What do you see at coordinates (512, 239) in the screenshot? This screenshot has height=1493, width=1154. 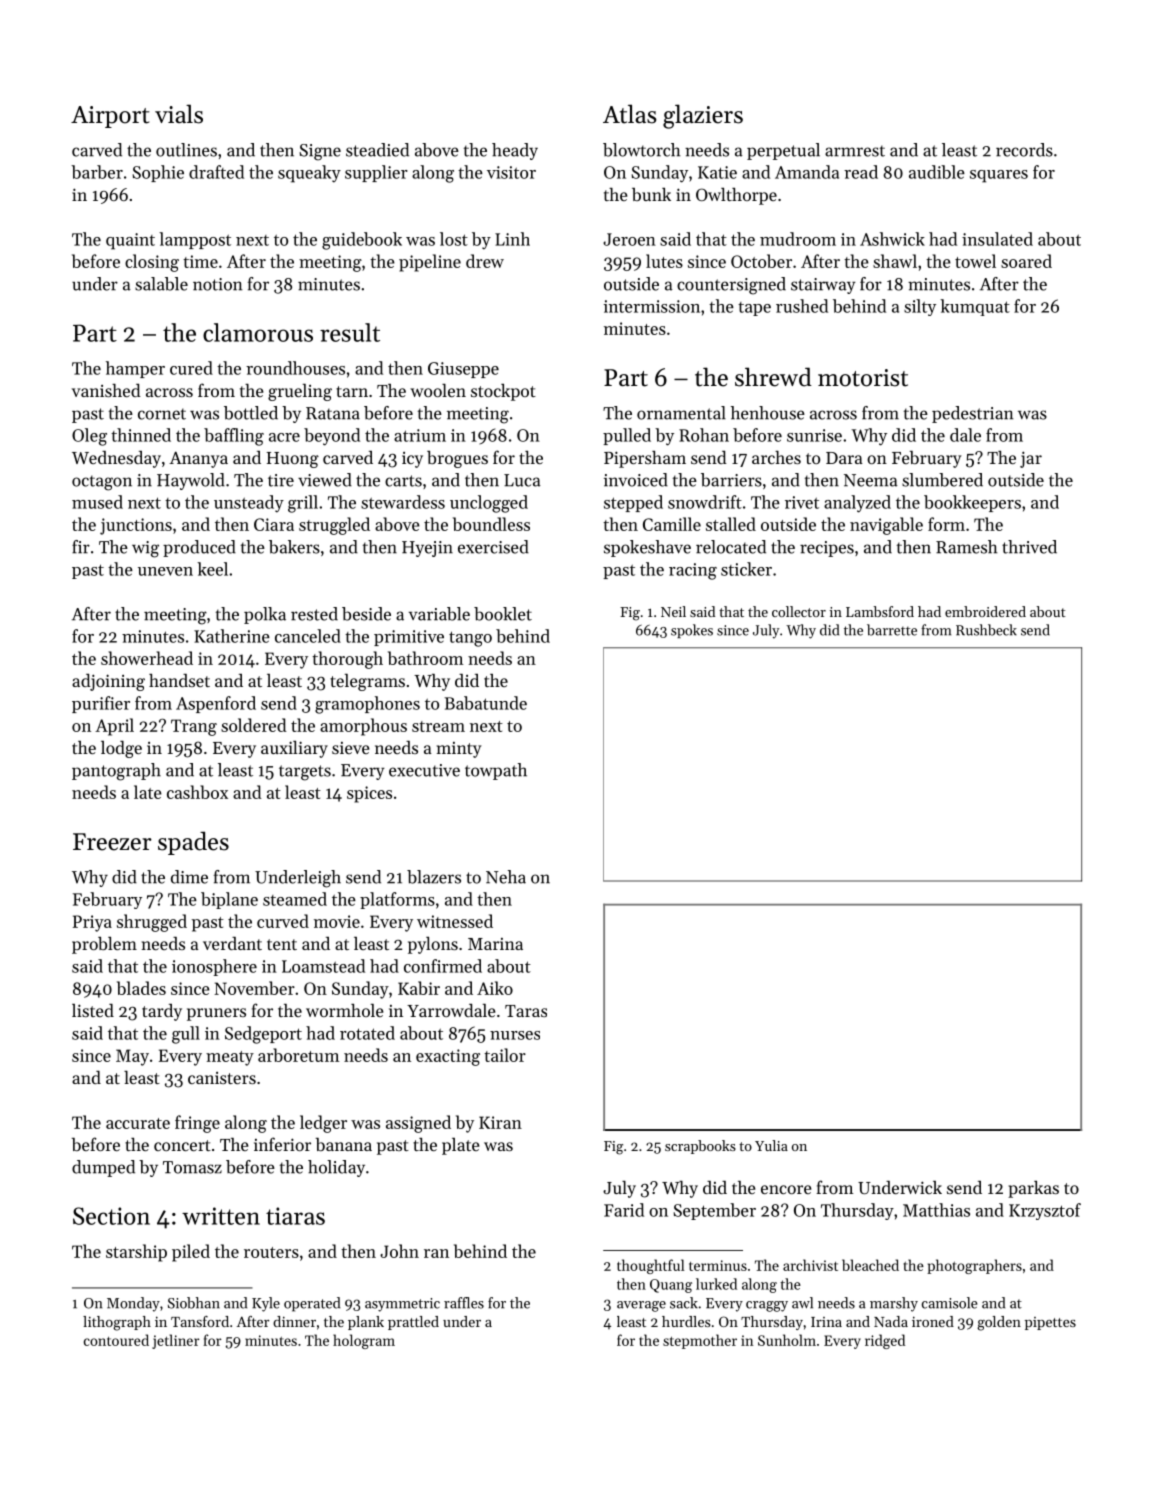 I see `Linh` at bounding box center [512, 239].
